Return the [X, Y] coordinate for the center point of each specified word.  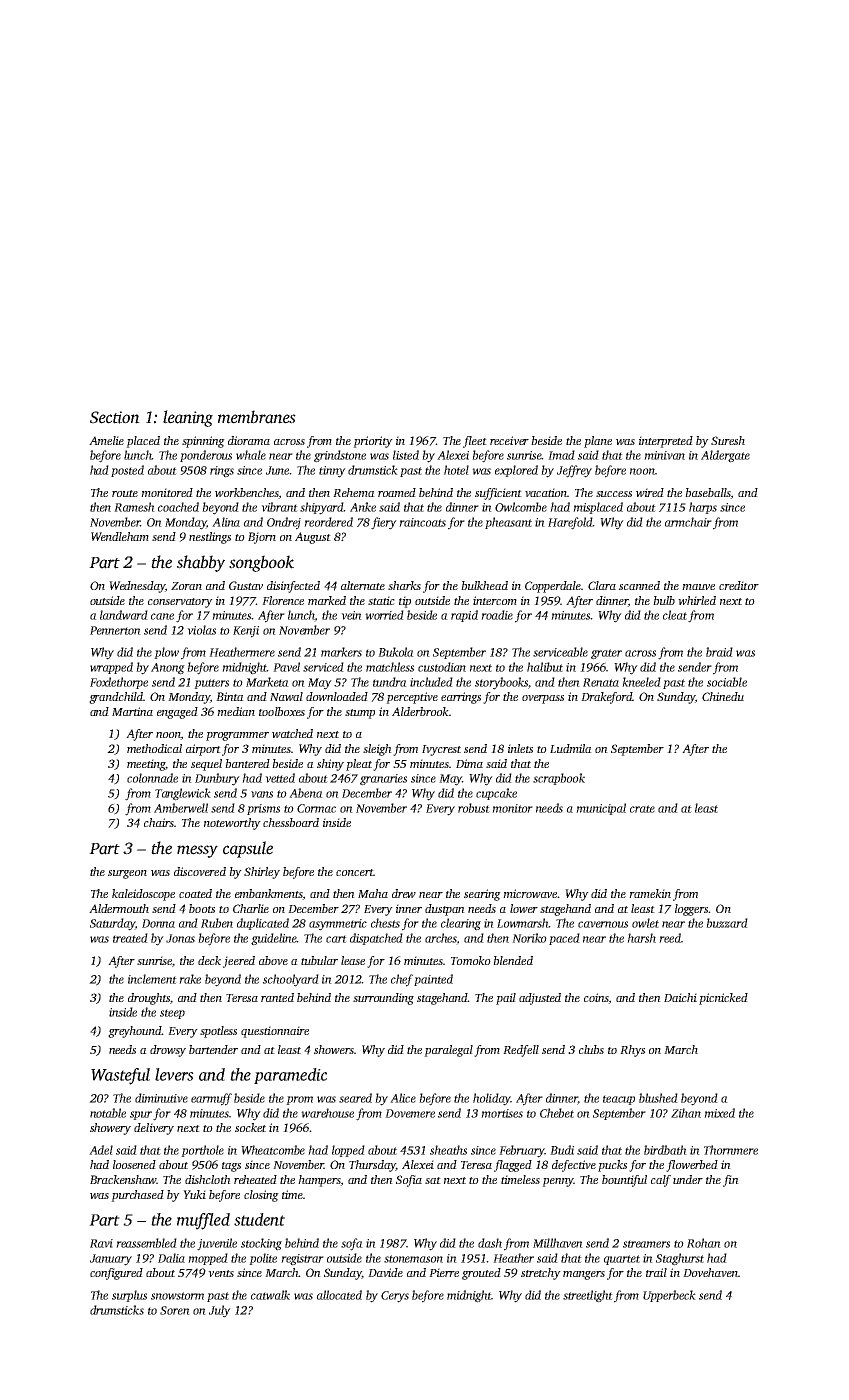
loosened [134, 1164]
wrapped [111, 668]
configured [116, 1274]
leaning [188, 418]
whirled [697, 600]
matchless [390, 667]
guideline [274, 939]
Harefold [570, 523]
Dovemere [410, 1113]
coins [596, 998]
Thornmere [731, 1150]
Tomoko [471, 960]
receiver [509, 440]
